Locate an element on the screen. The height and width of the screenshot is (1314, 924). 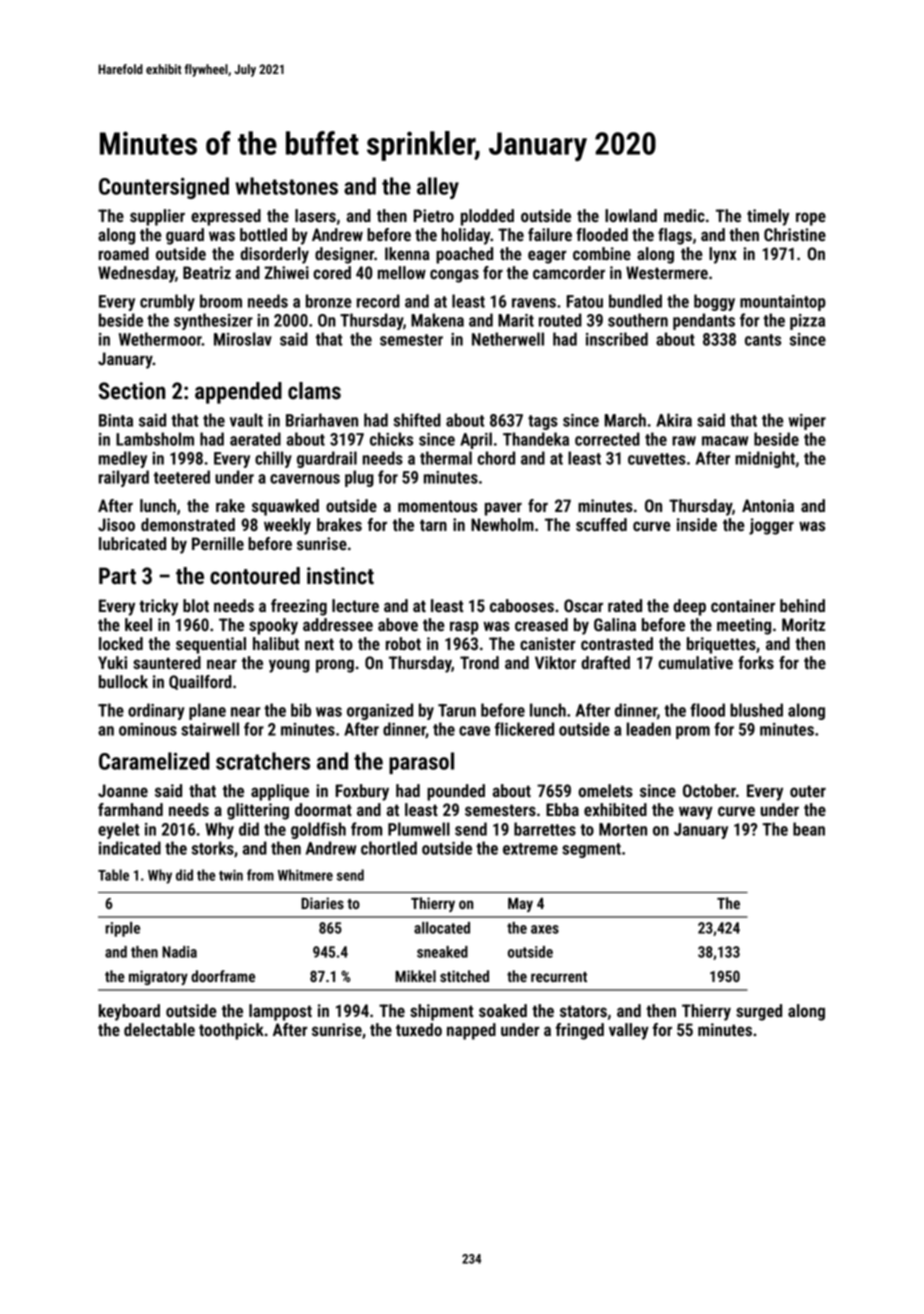
Countersigned is located at coordinates (164, 188).
